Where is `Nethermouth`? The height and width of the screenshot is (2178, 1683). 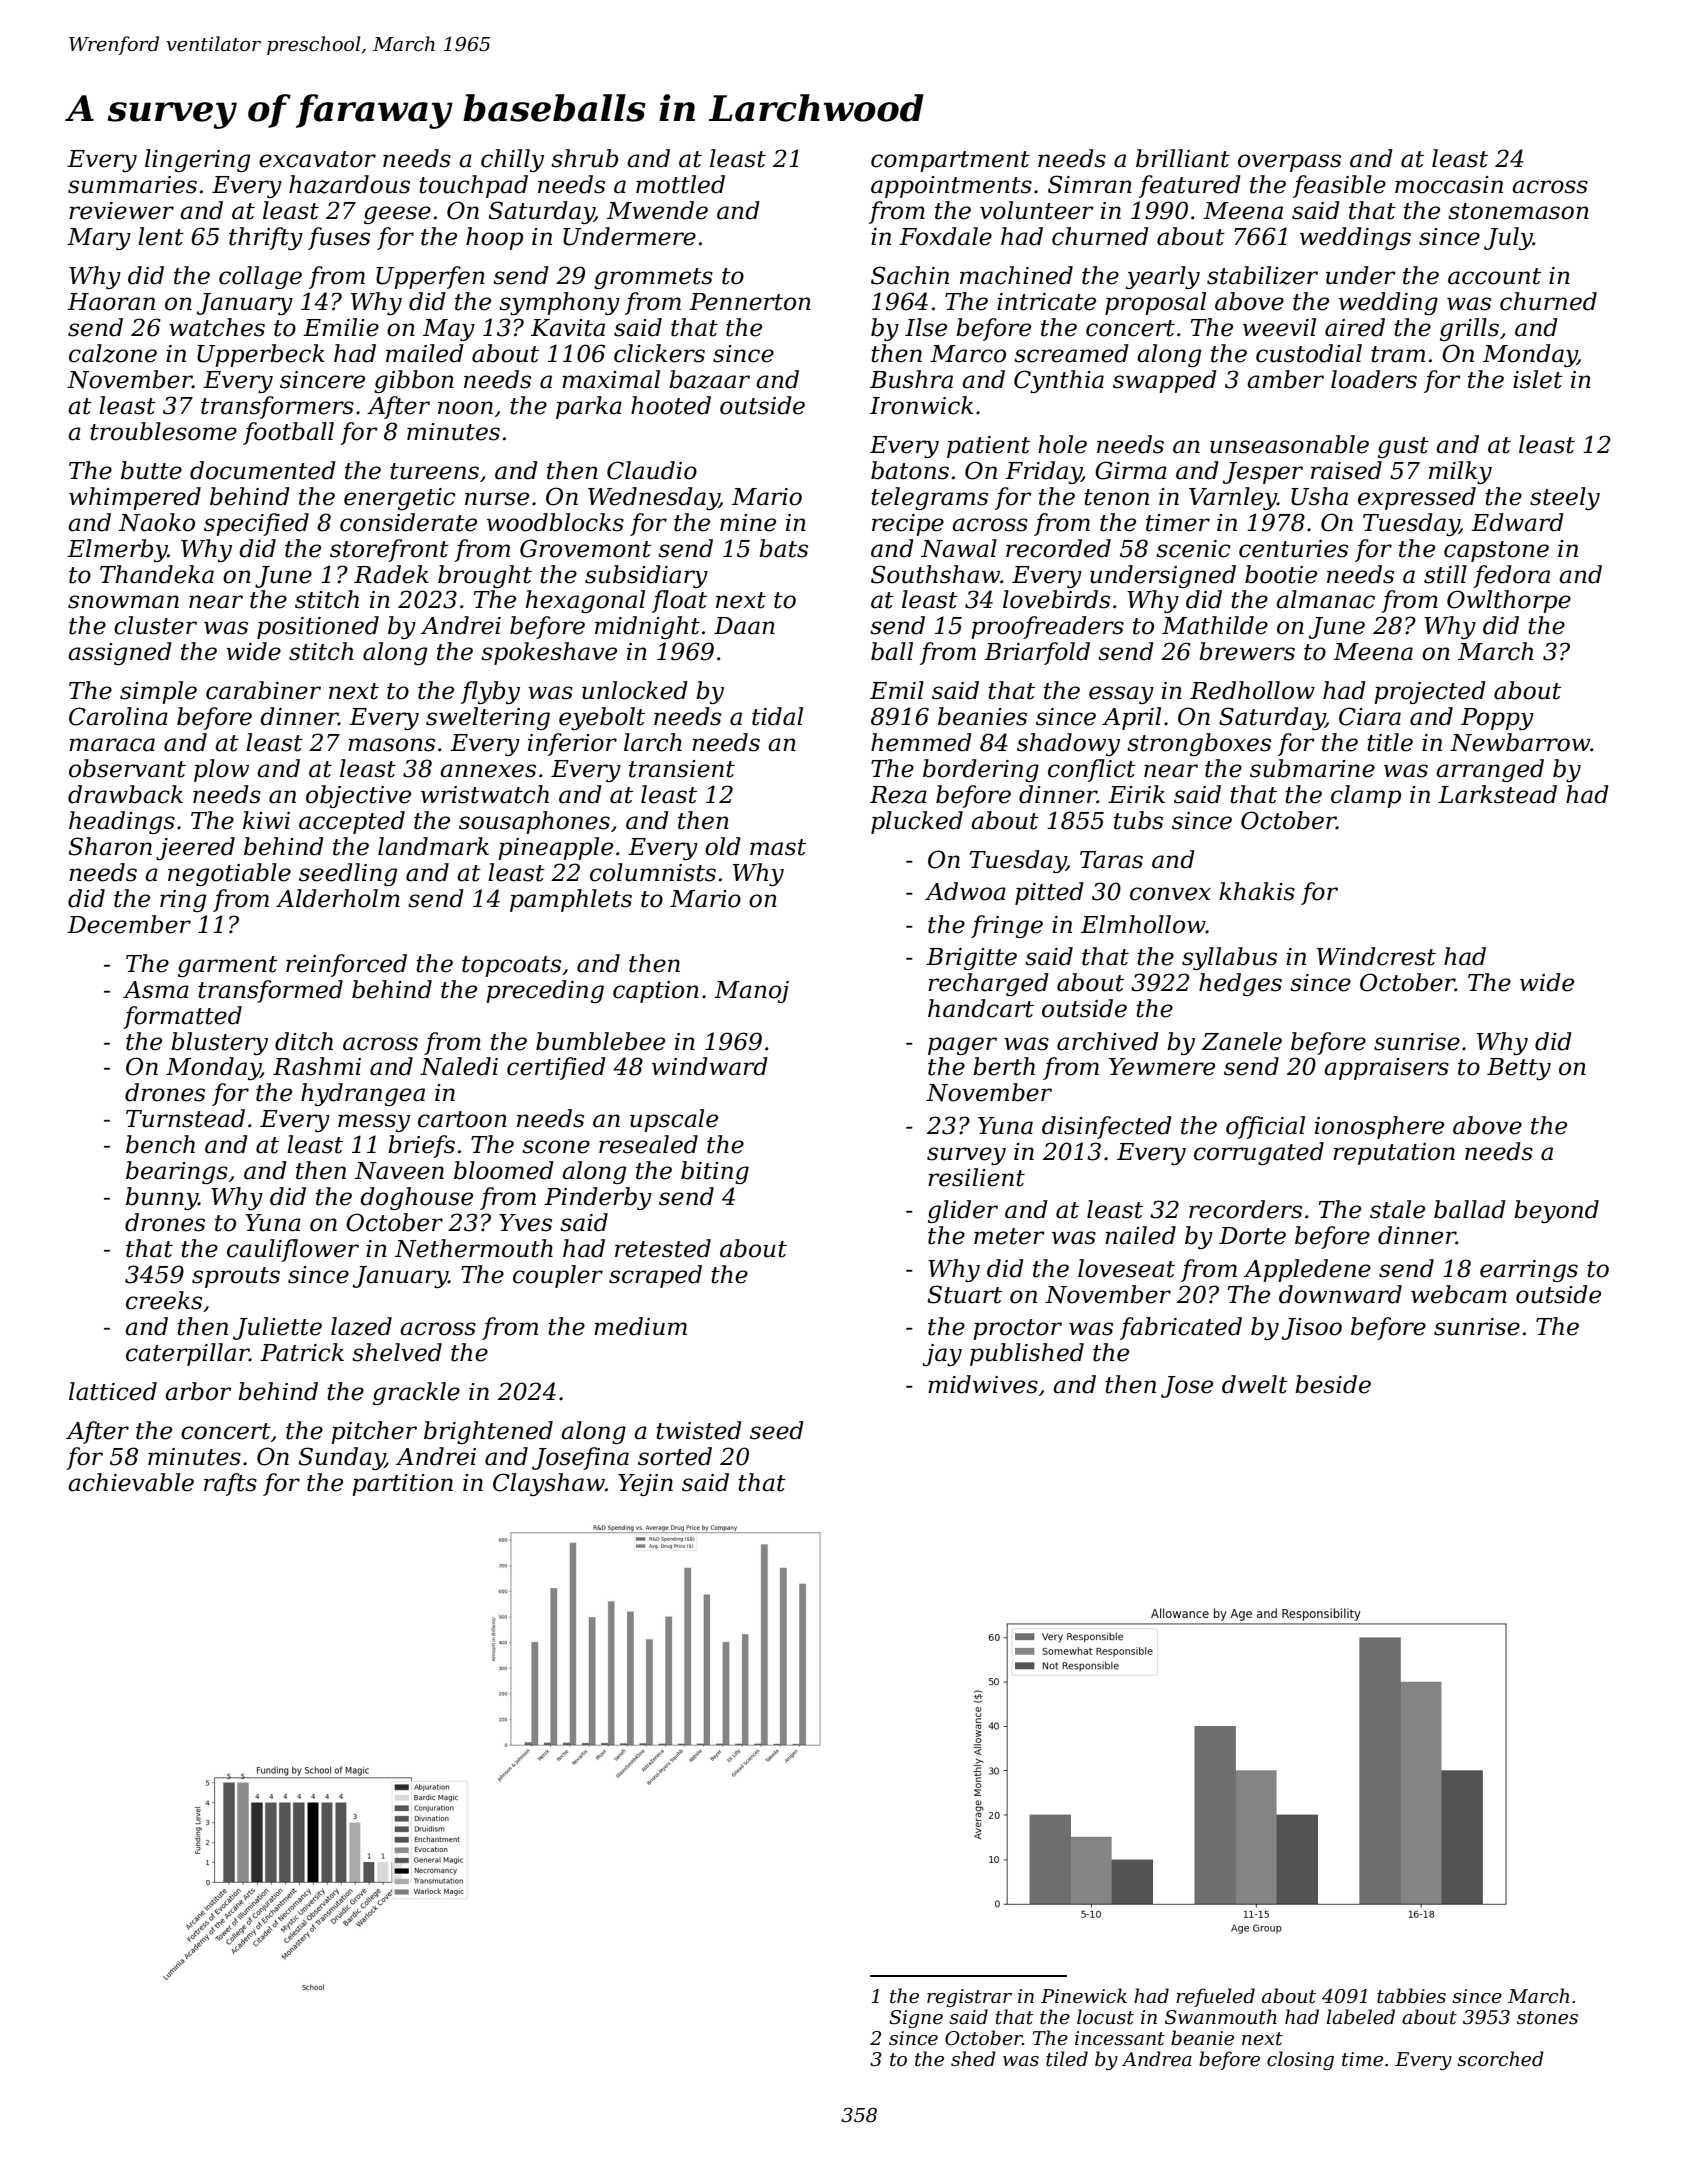
Nethermouth is located at coordinates (474, 1248).
